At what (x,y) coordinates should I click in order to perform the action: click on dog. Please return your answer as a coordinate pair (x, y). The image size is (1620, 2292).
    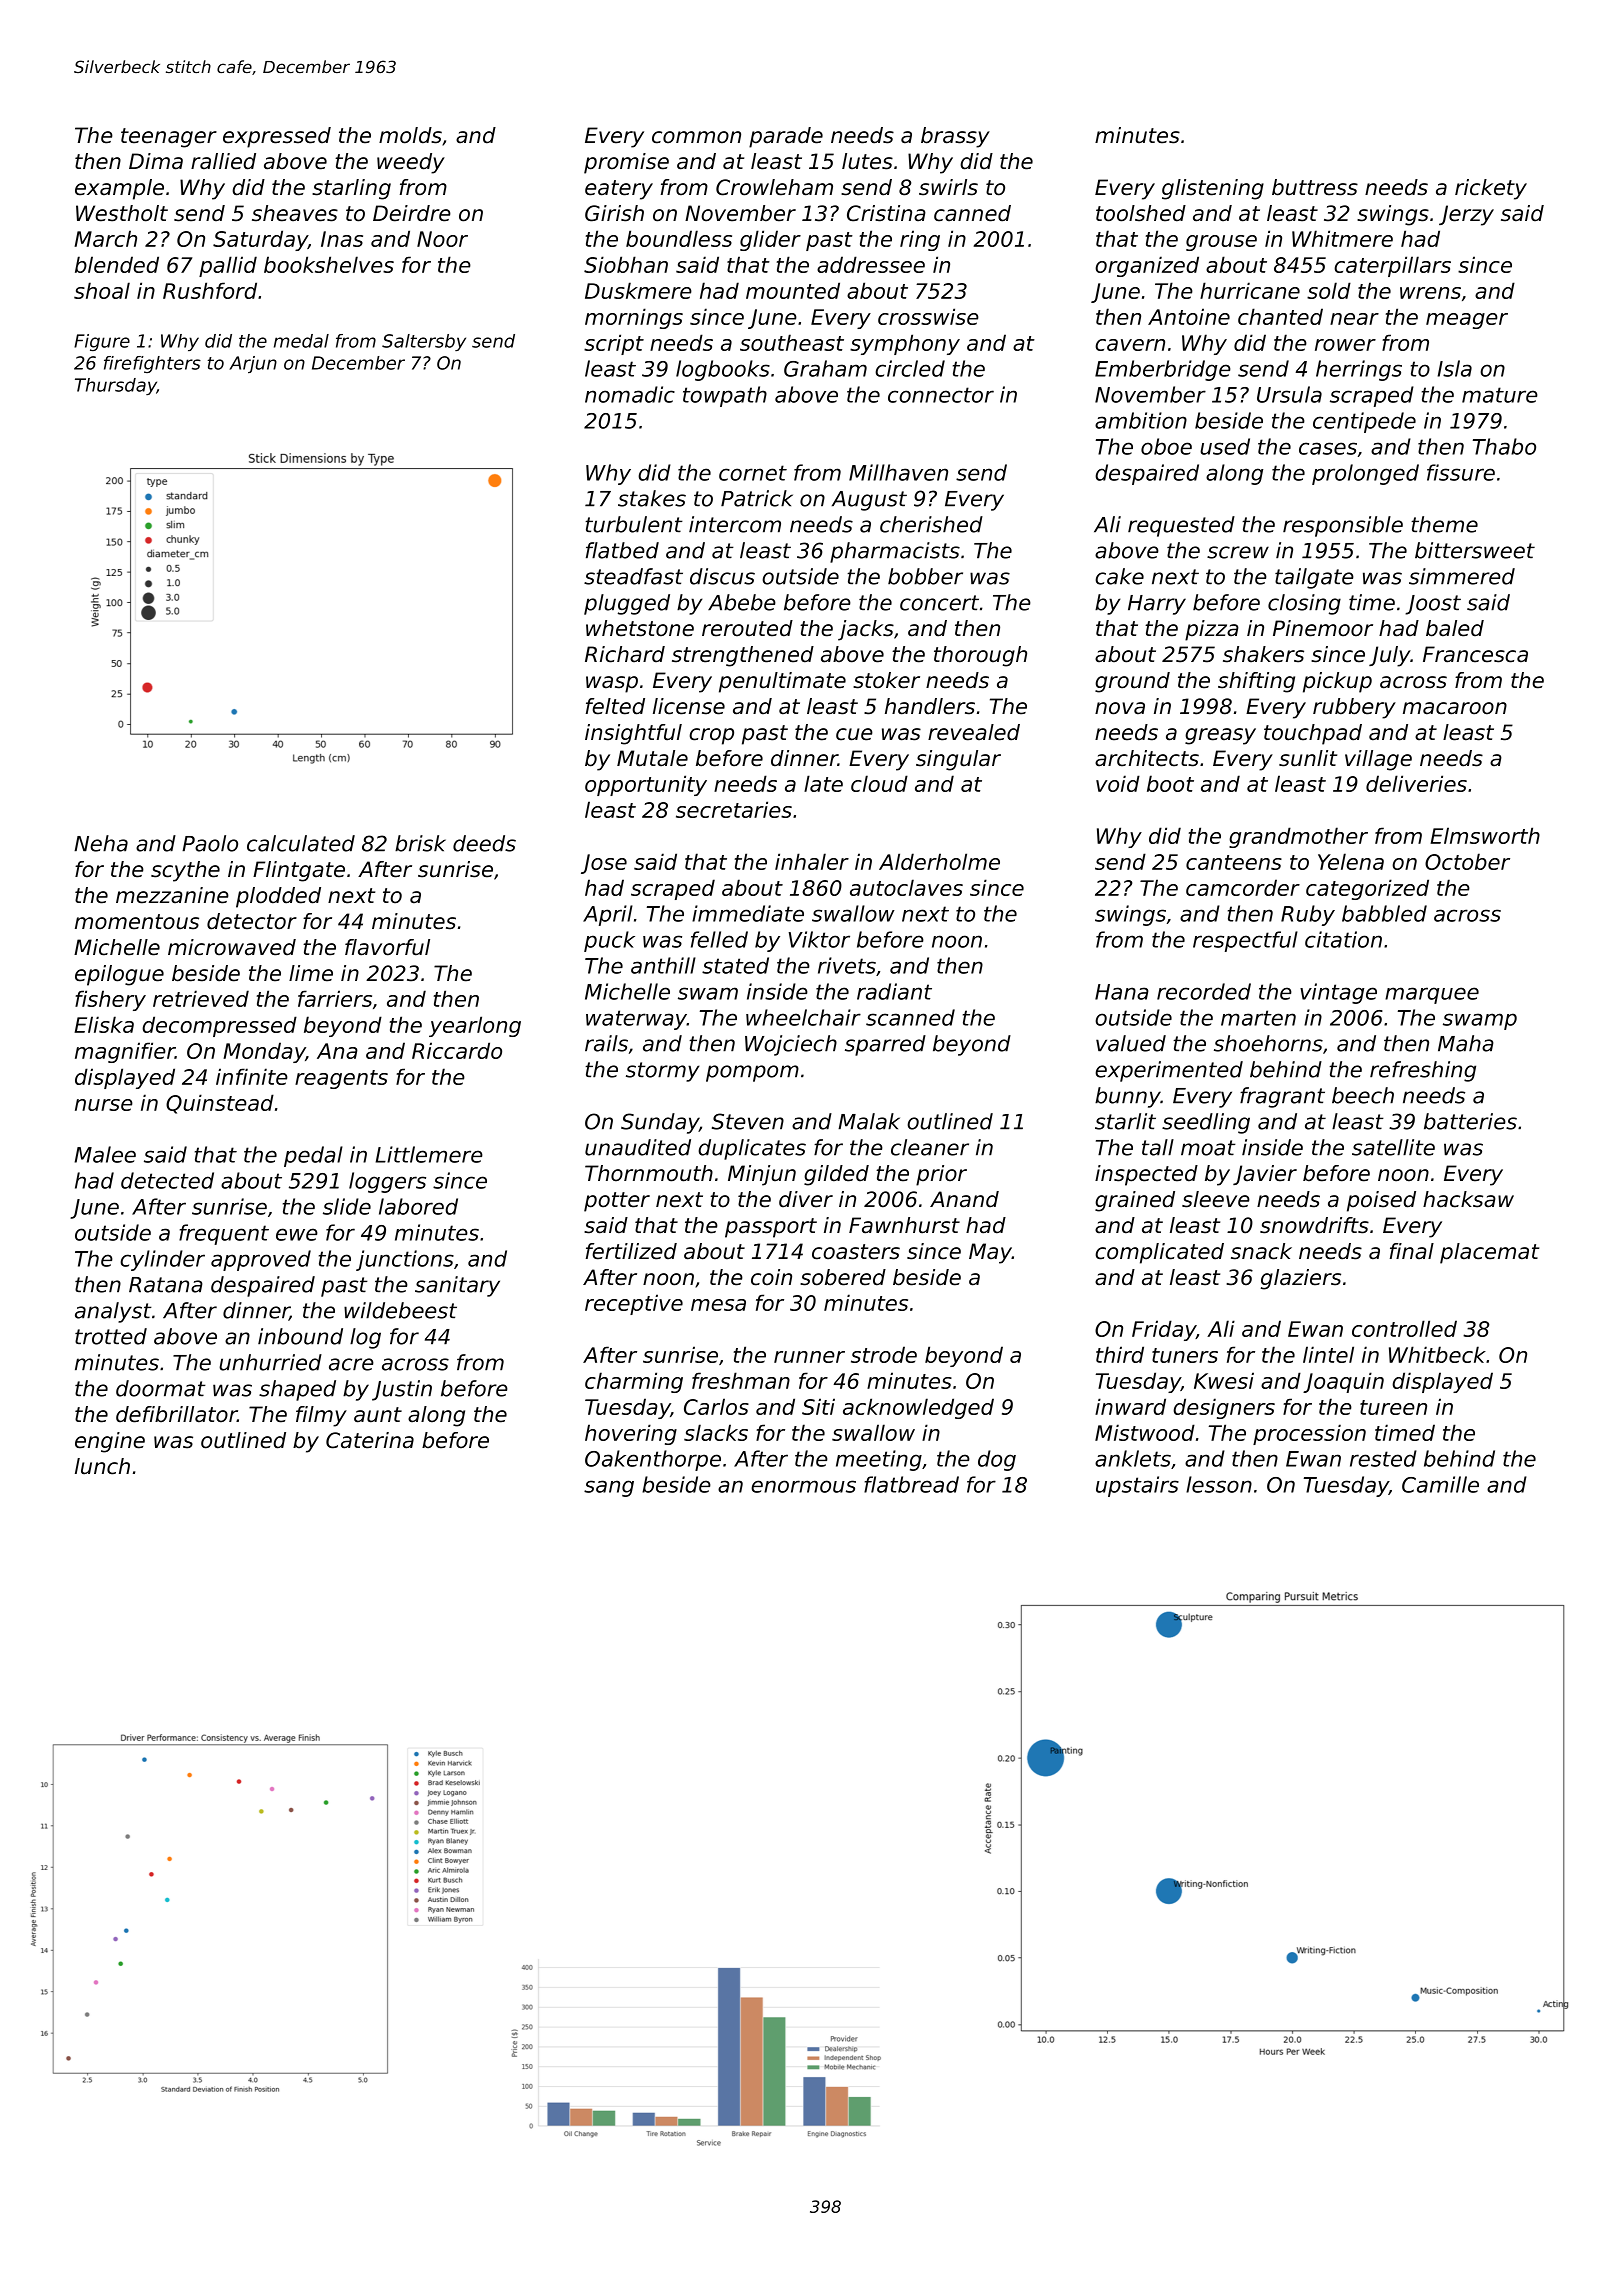
    Looking at the image, I should click on (997, 1460).
